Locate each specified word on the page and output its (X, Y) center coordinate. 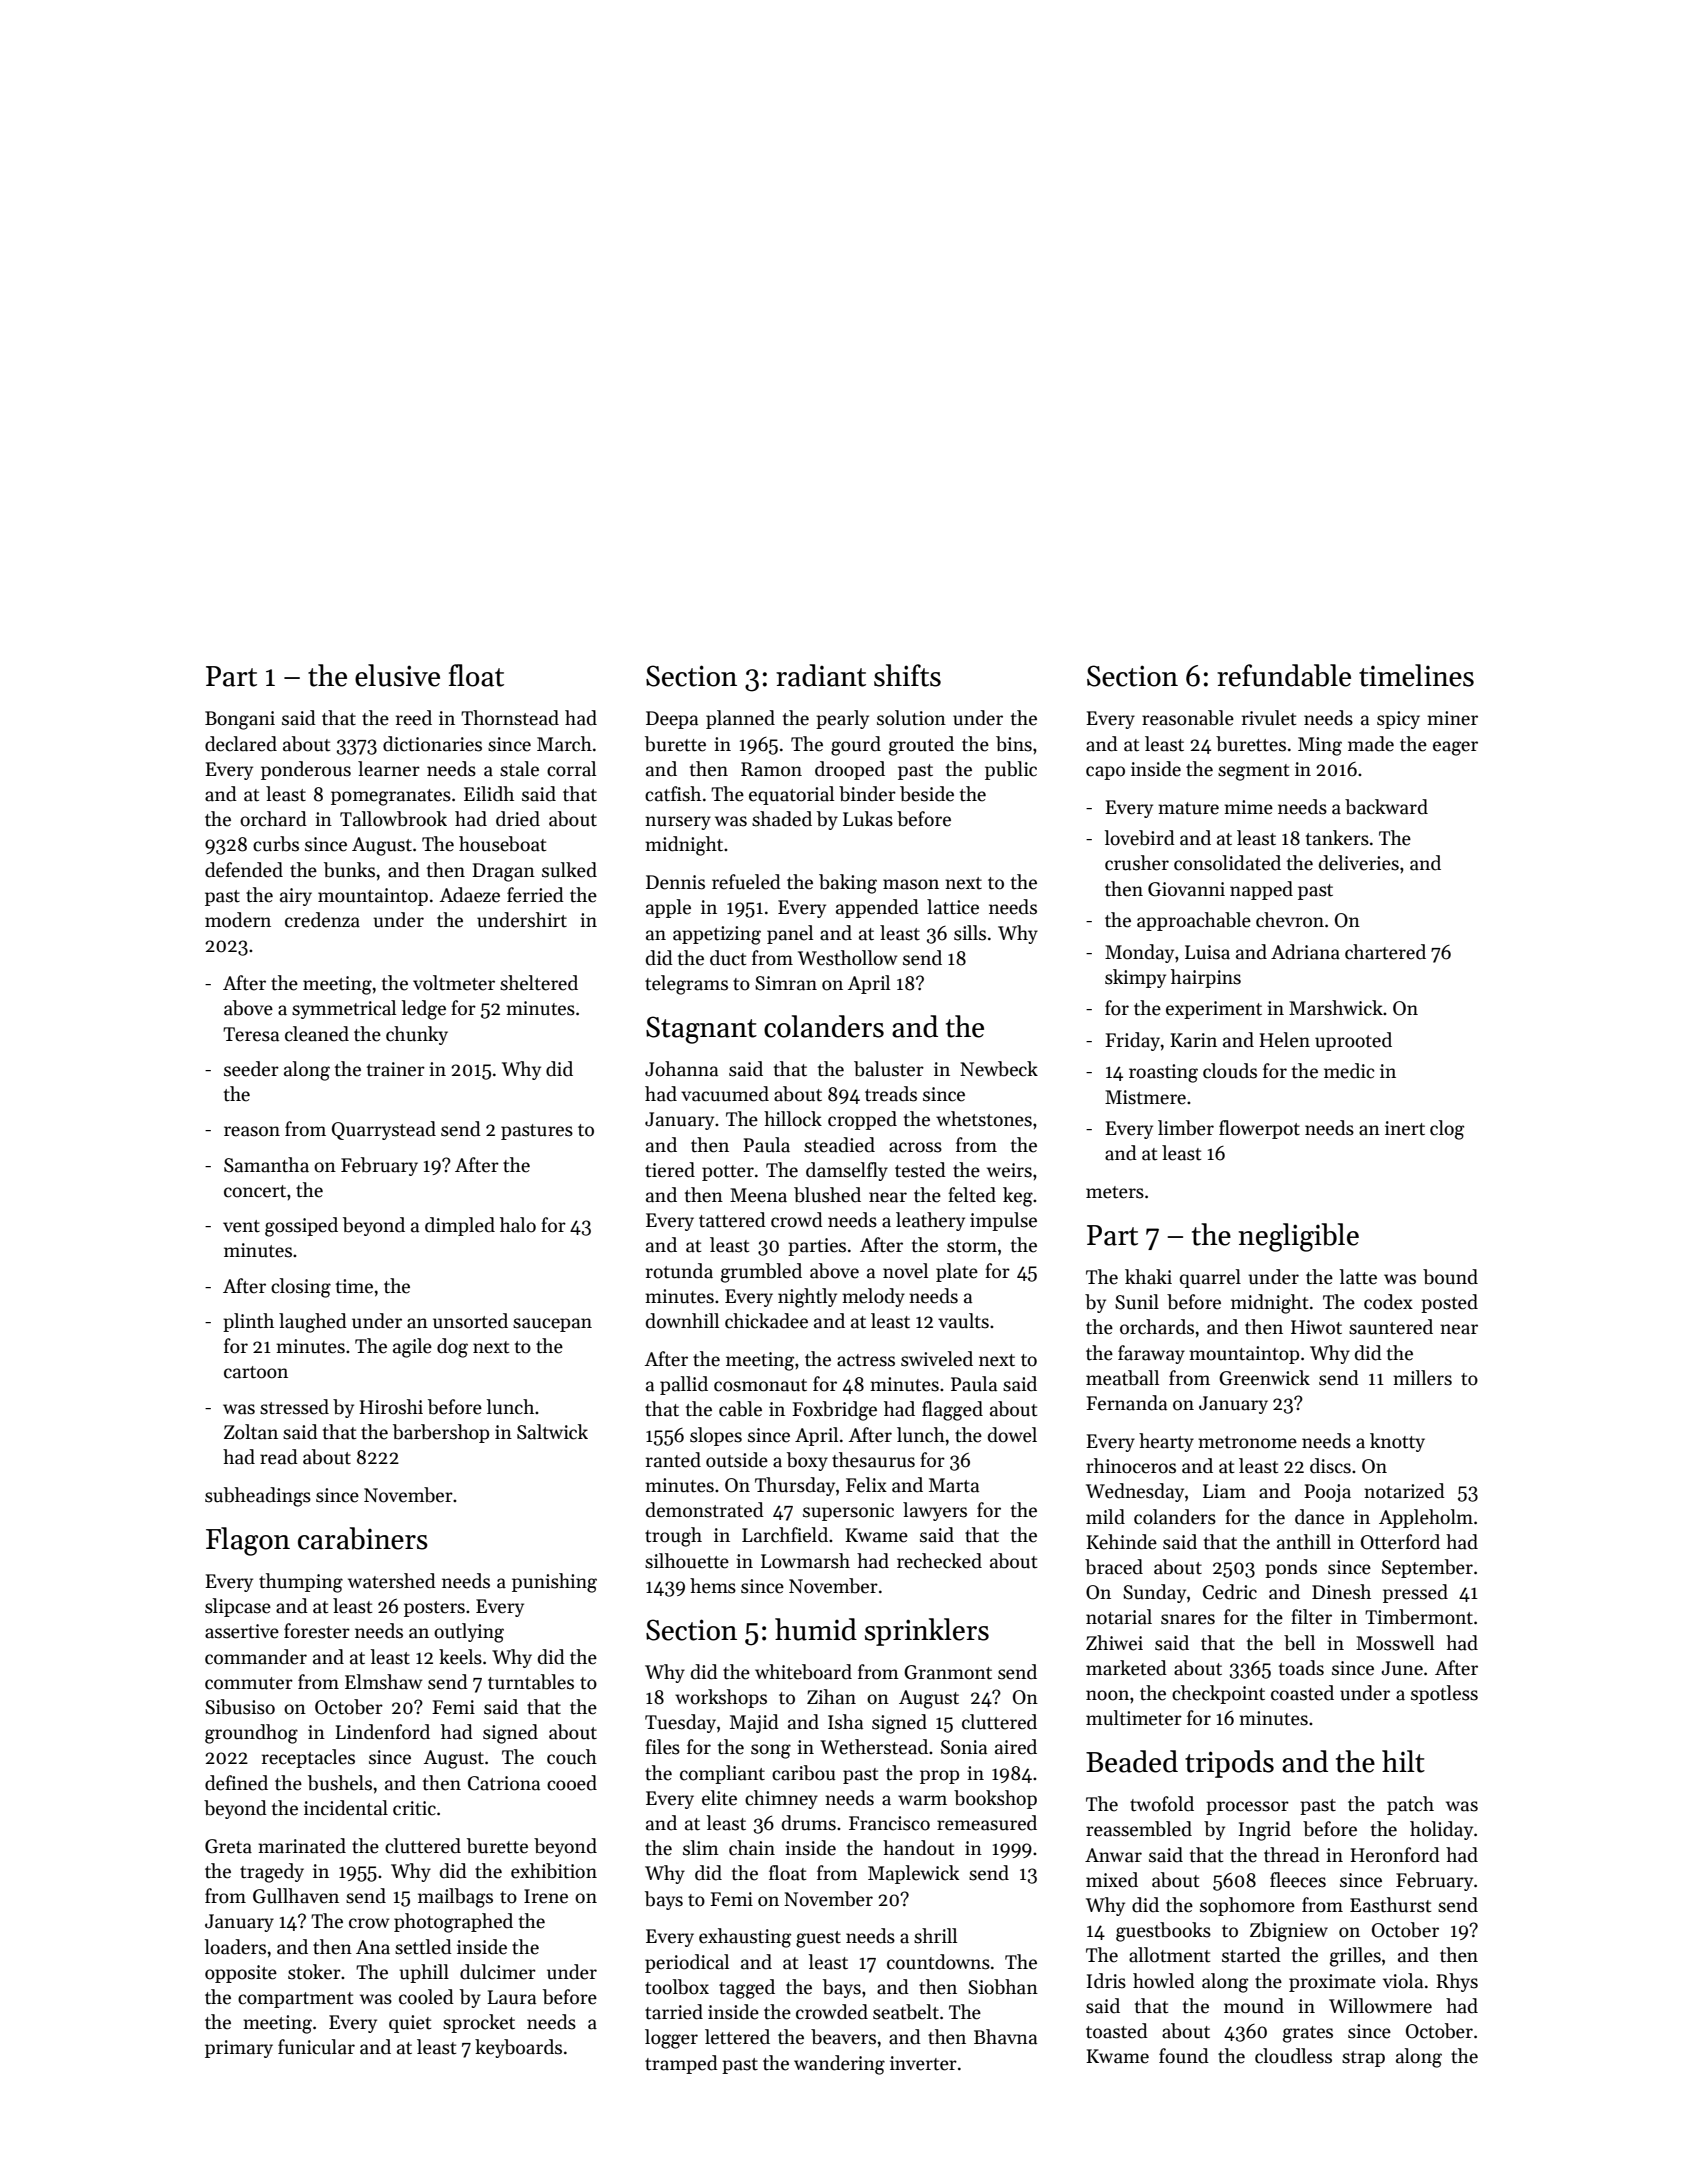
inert (1405, 1128)
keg (1018, 1197)
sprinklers (927, 1632)
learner (389, 769)
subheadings (258, 1497)
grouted (921, 746)
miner (1452, 718)
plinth (248, 1322)
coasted (1302, 1693)
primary (239, 2049)
